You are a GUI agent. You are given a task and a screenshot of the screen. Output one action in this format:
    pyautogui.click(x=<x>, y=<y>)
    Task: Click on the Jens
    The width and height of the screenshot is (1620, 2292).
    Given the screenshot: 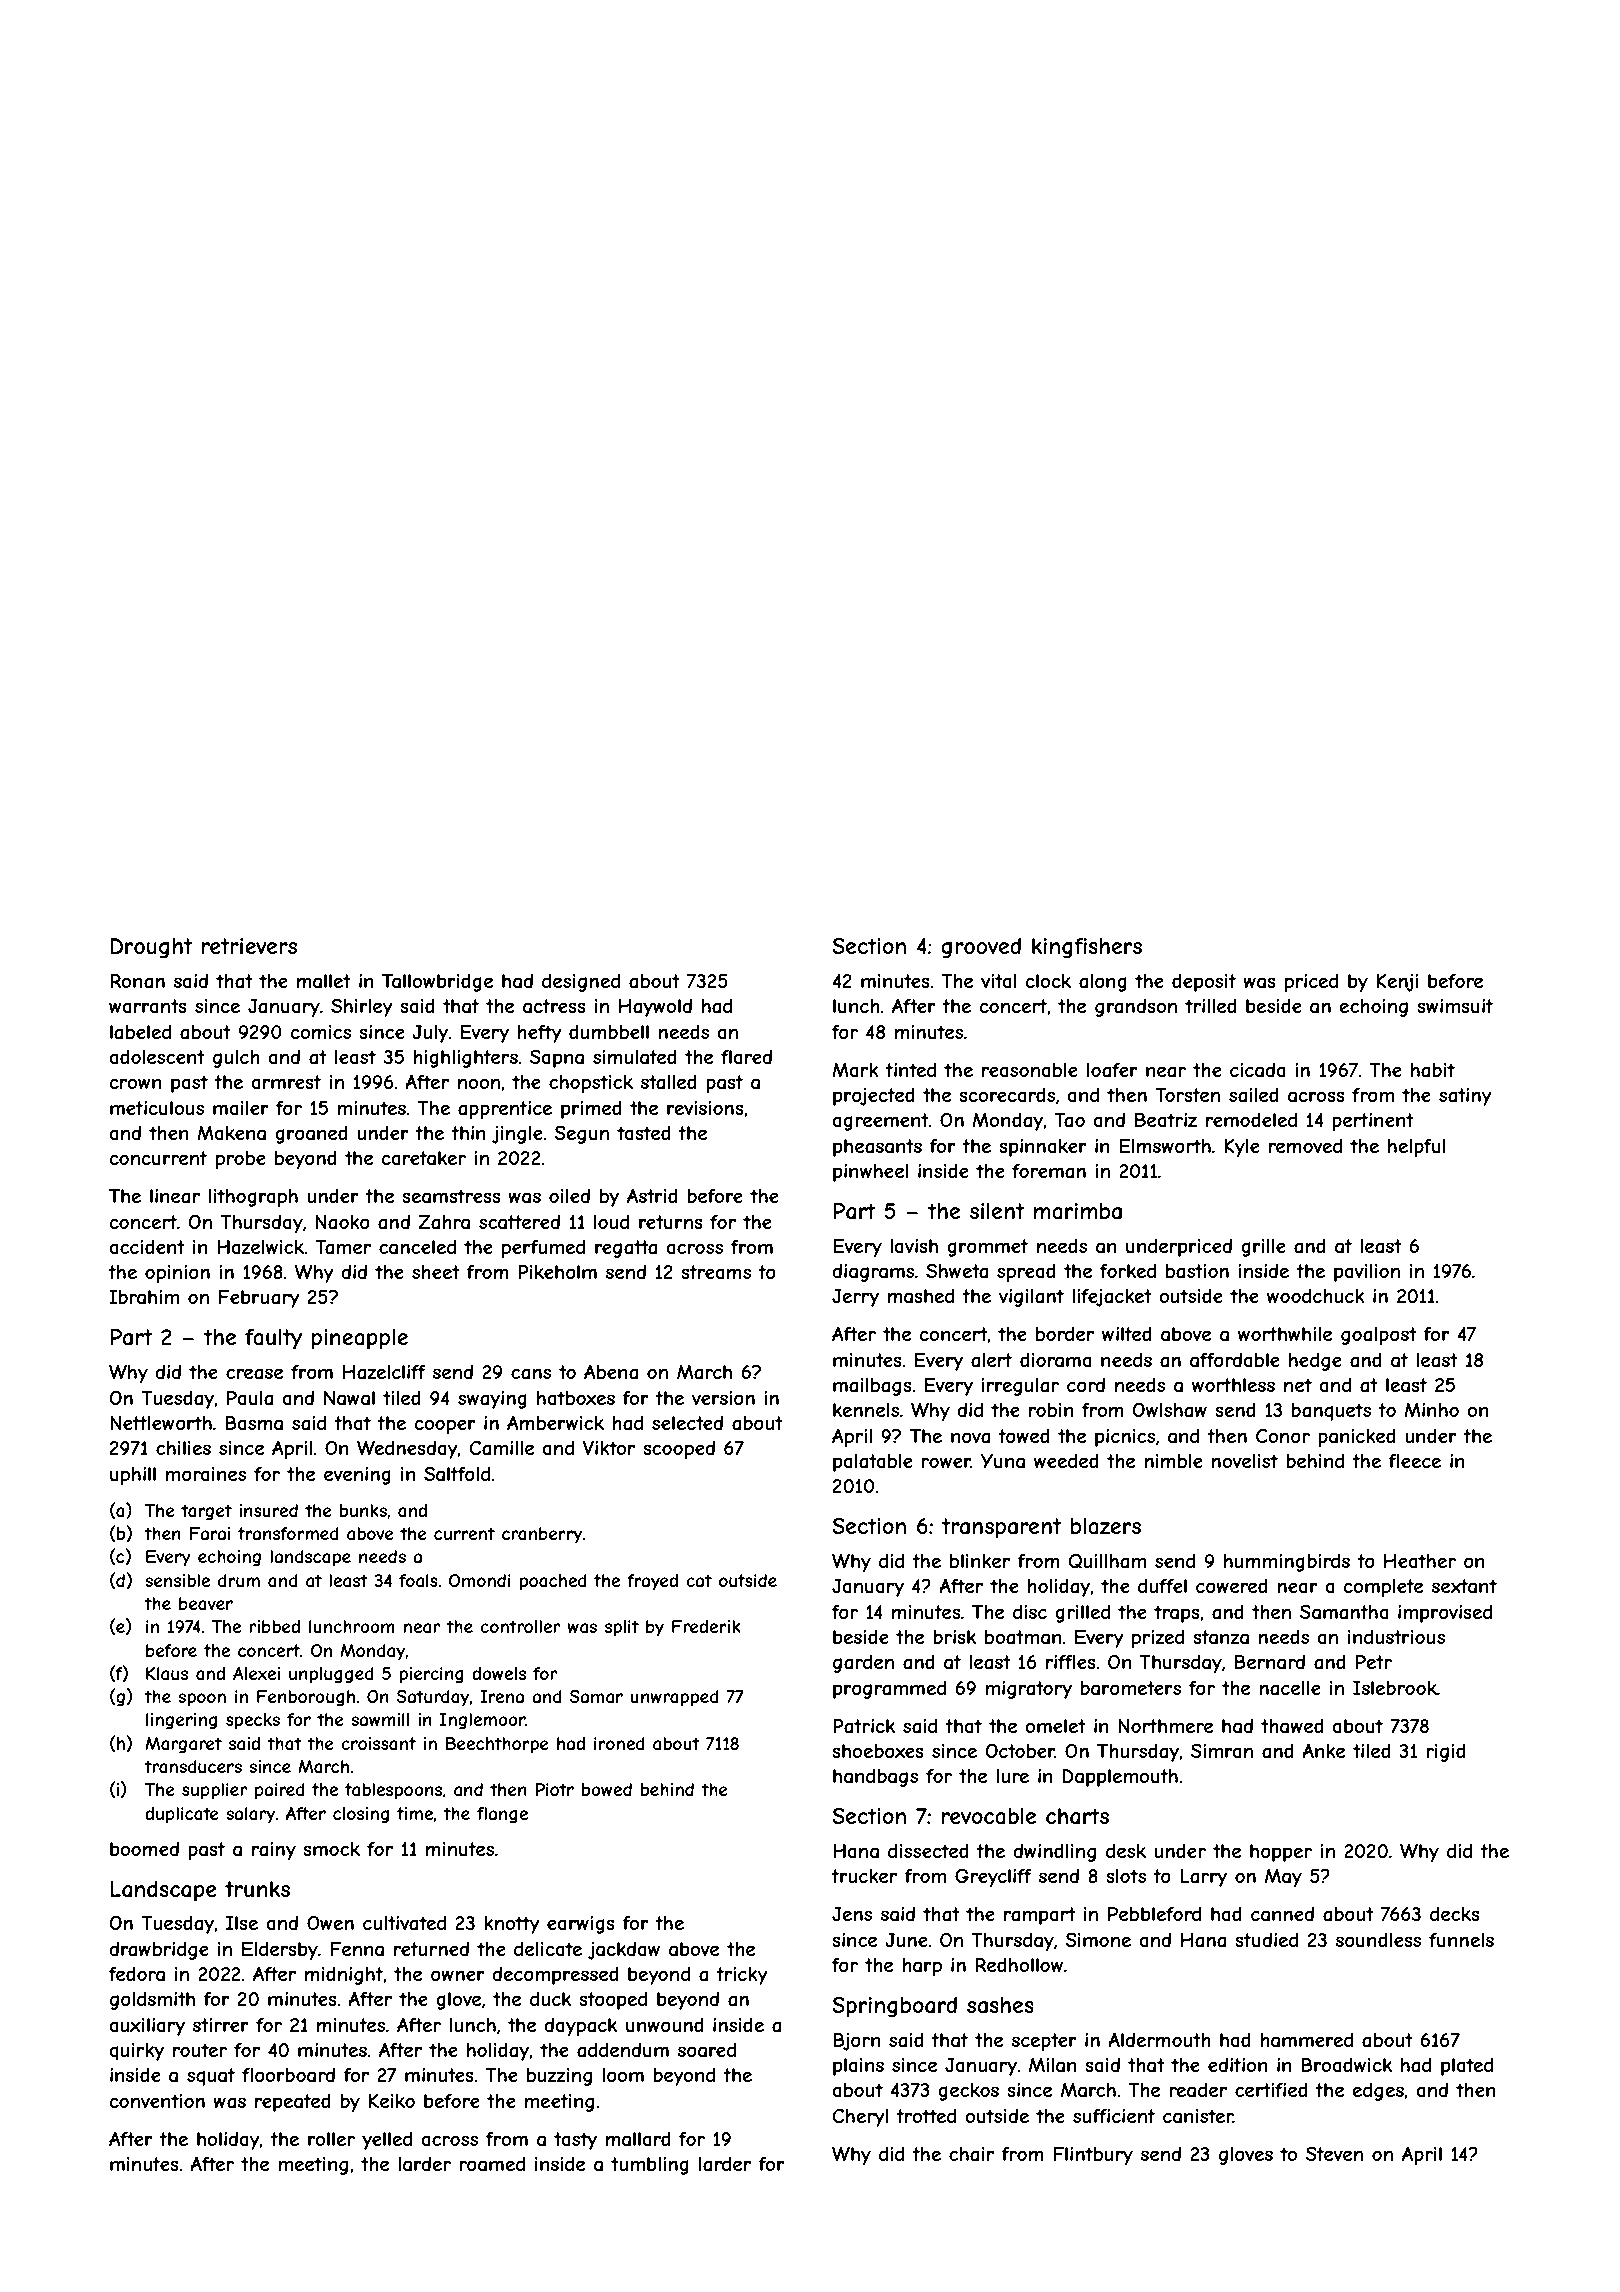 What is the action you would take?
    pyautogui.click(x=852, y=1914)
